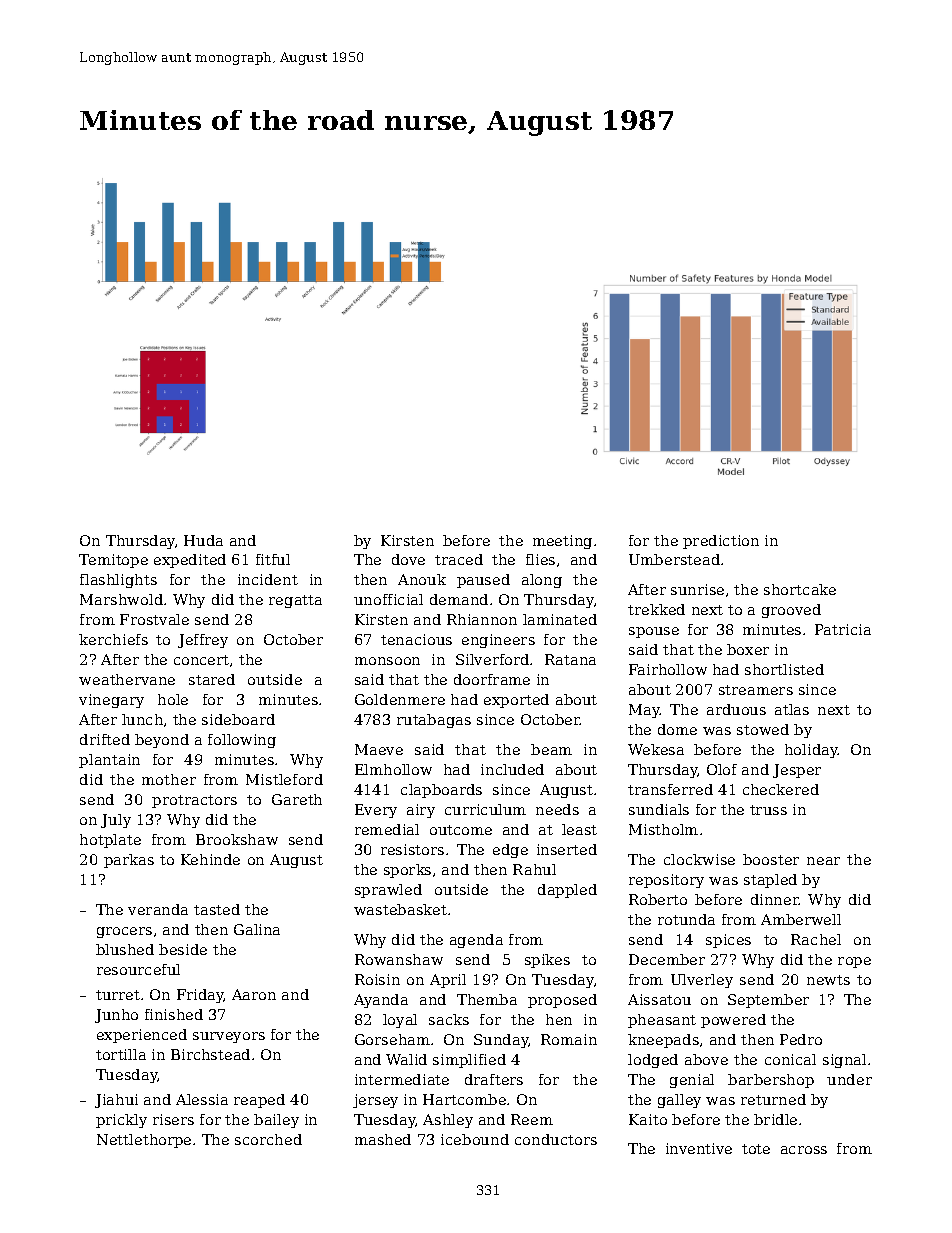 This image has height=1233, width=952. I want to click on Huda, so click(203, 540).
